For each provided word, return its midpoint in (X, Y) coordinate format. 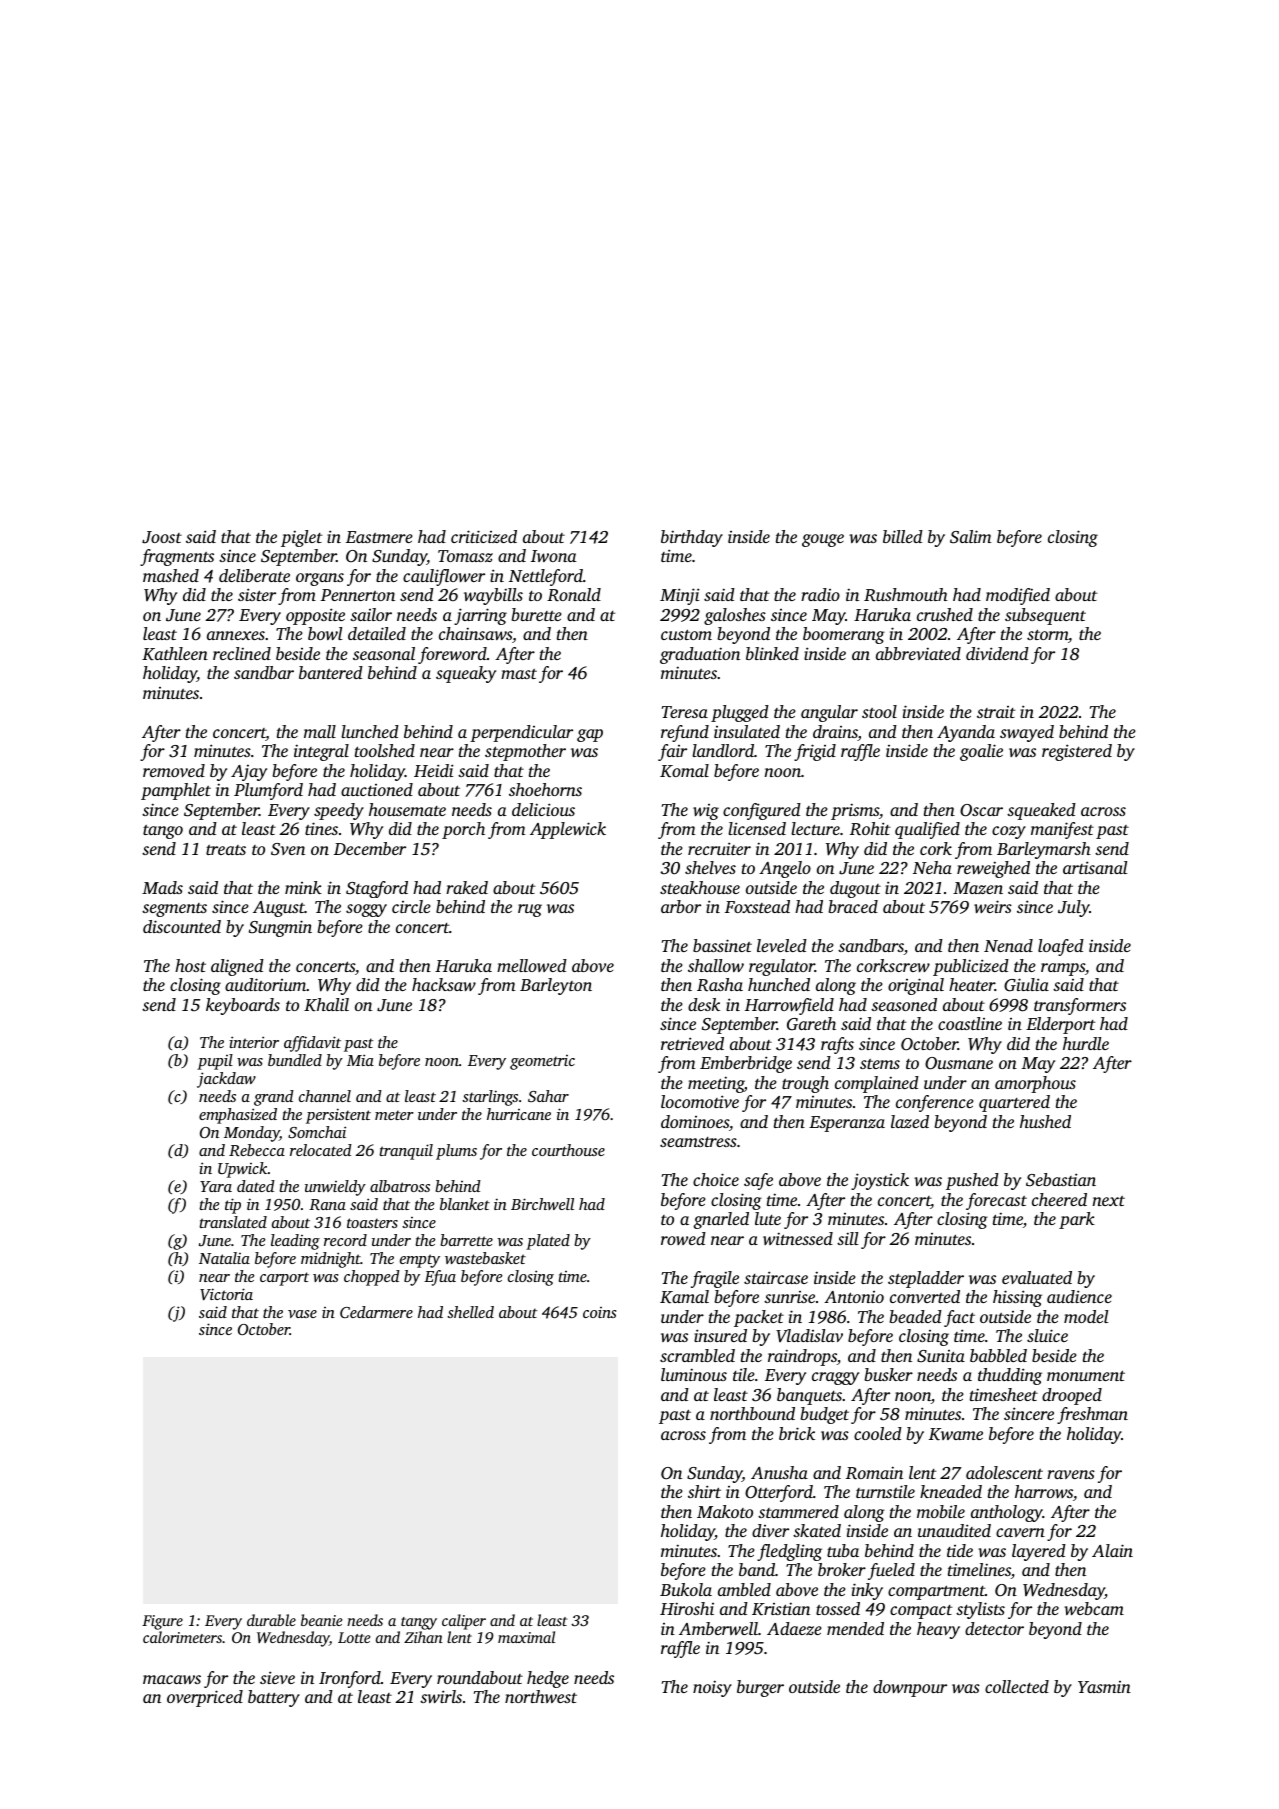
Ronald (574, 595)
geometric (542, 1062)
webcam (1094, 1608)
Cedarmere (376, 1312)
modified (1018, 596)
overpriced (205, 1698)
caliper (464, 1622)
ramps (1063, 969)
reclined (242, 653)
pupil (215, 1062)
